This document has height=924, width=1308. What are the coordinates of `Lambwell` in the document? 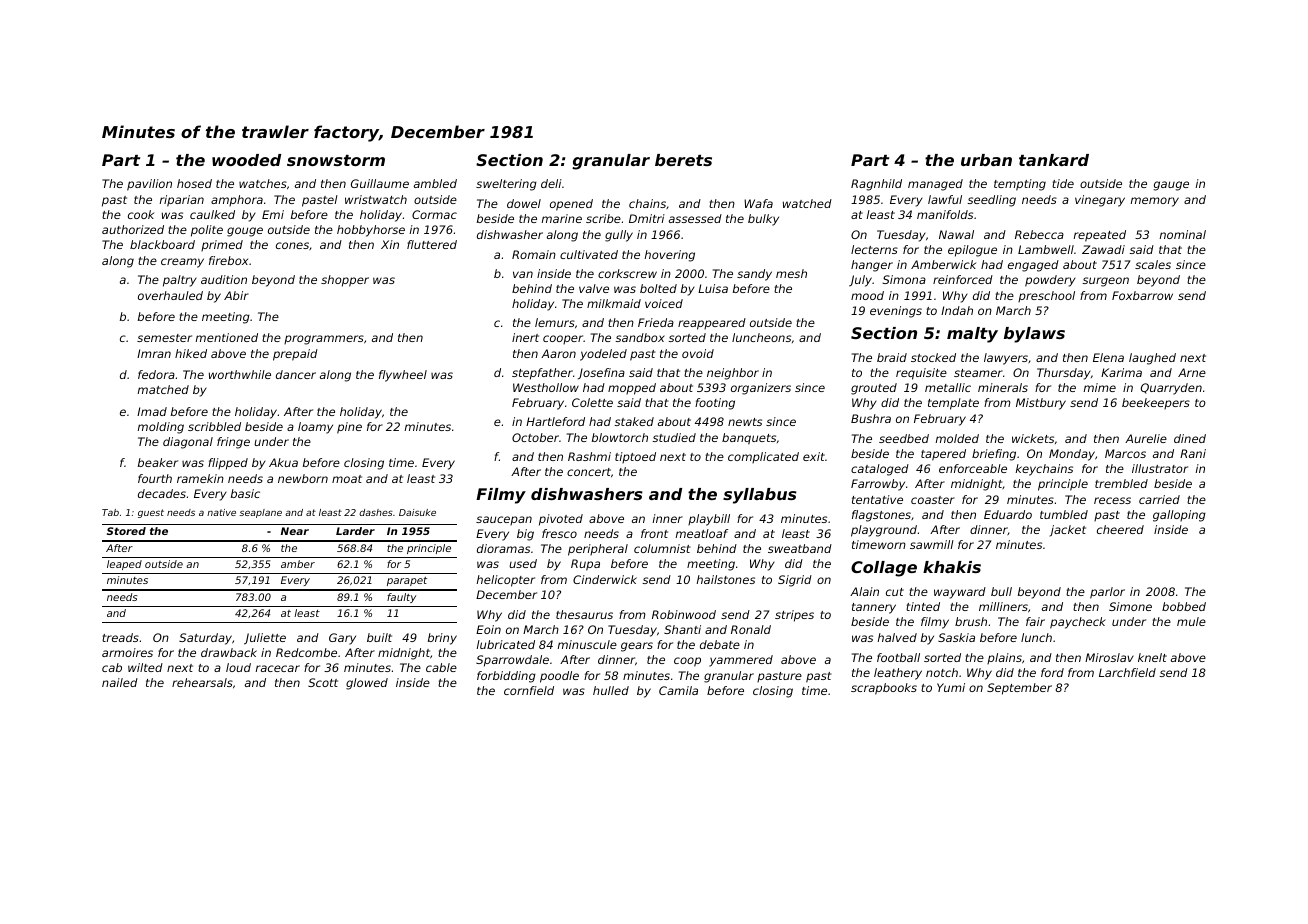 It's located at (1046, 249).
